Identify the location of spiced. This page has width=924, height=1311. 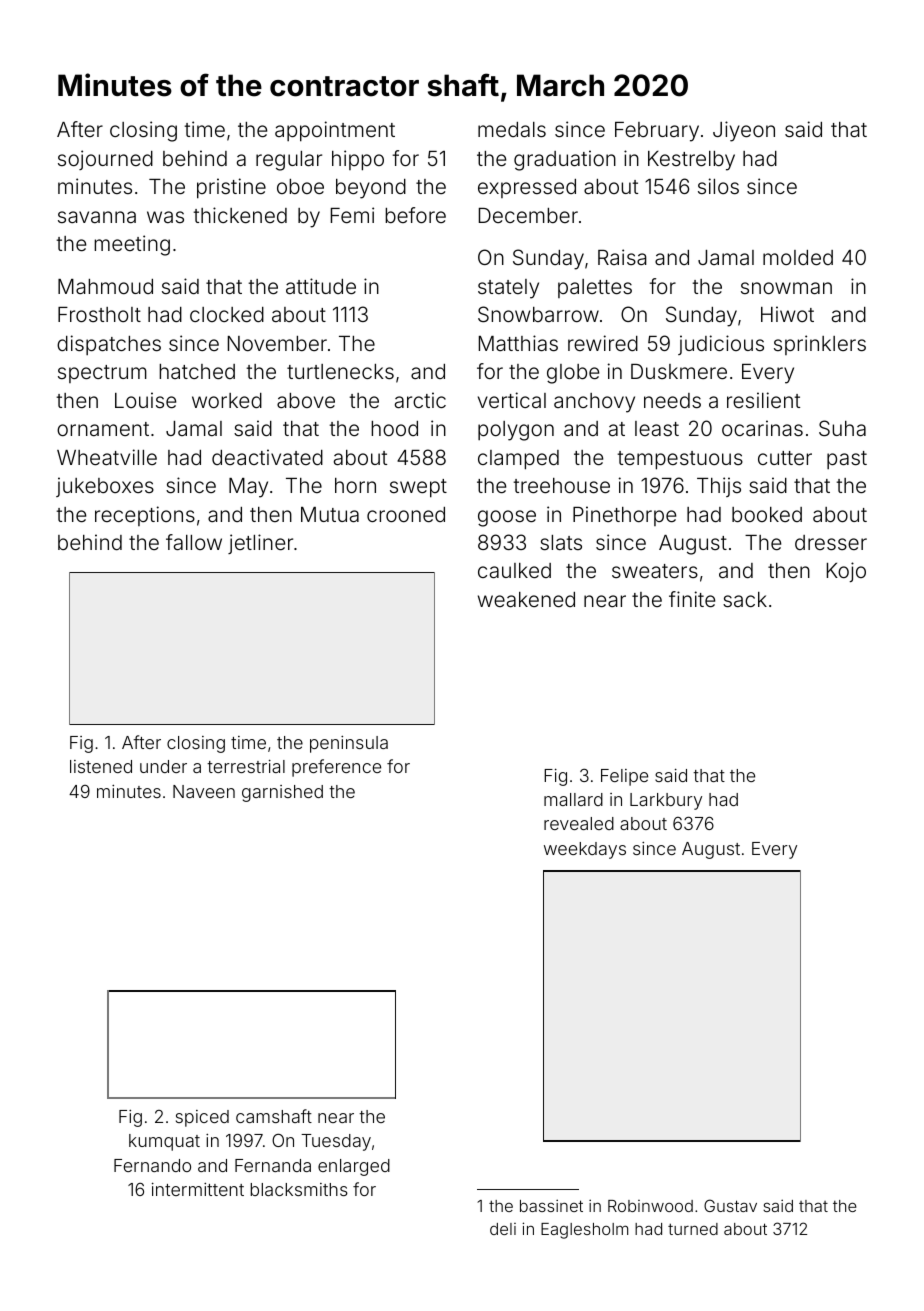
(202, 1118).
